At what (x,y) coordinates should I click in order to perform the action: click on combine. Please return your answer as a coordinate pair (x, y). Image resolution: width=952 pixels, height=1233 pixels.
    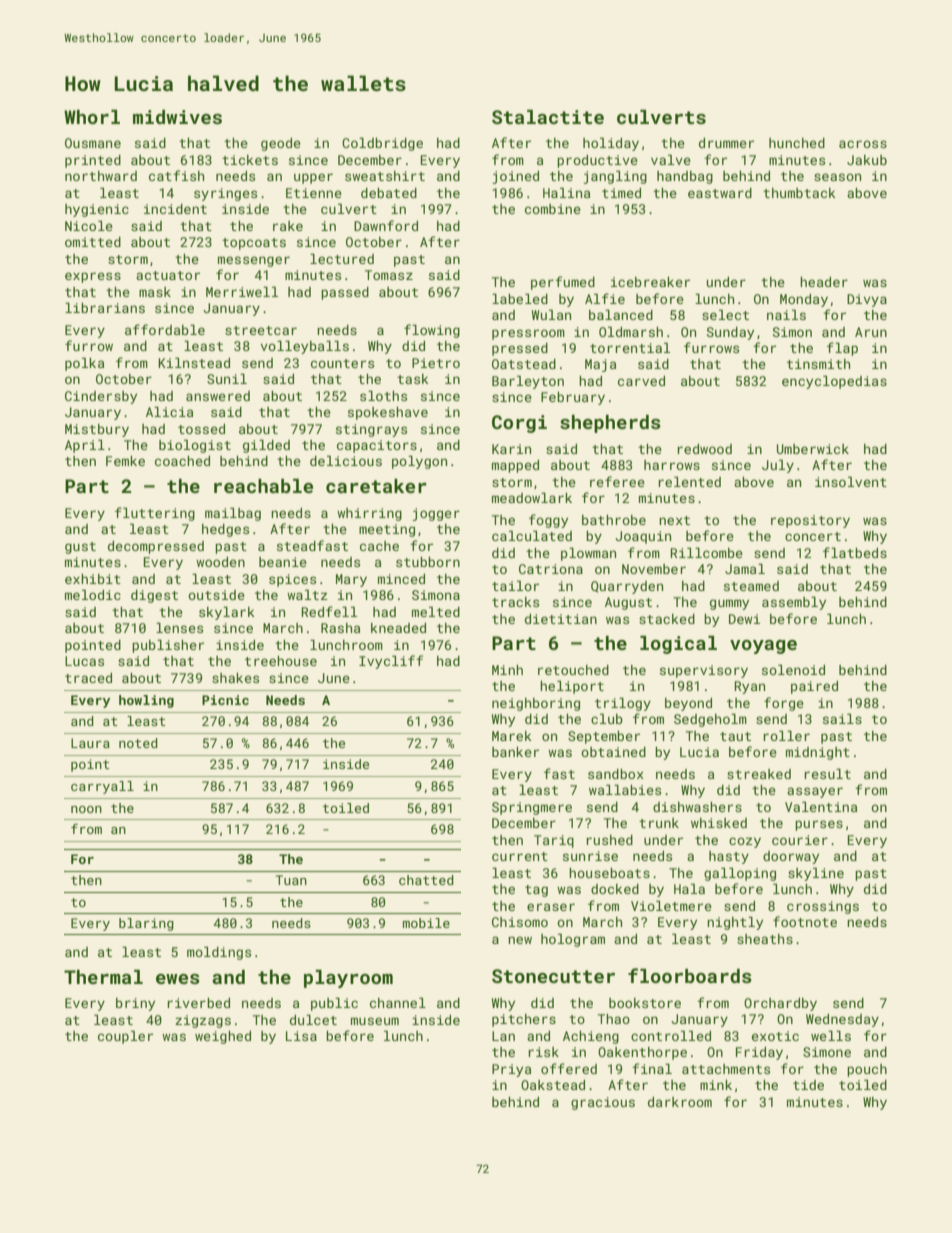
    Looking at the image, I should click on (553, 209).
